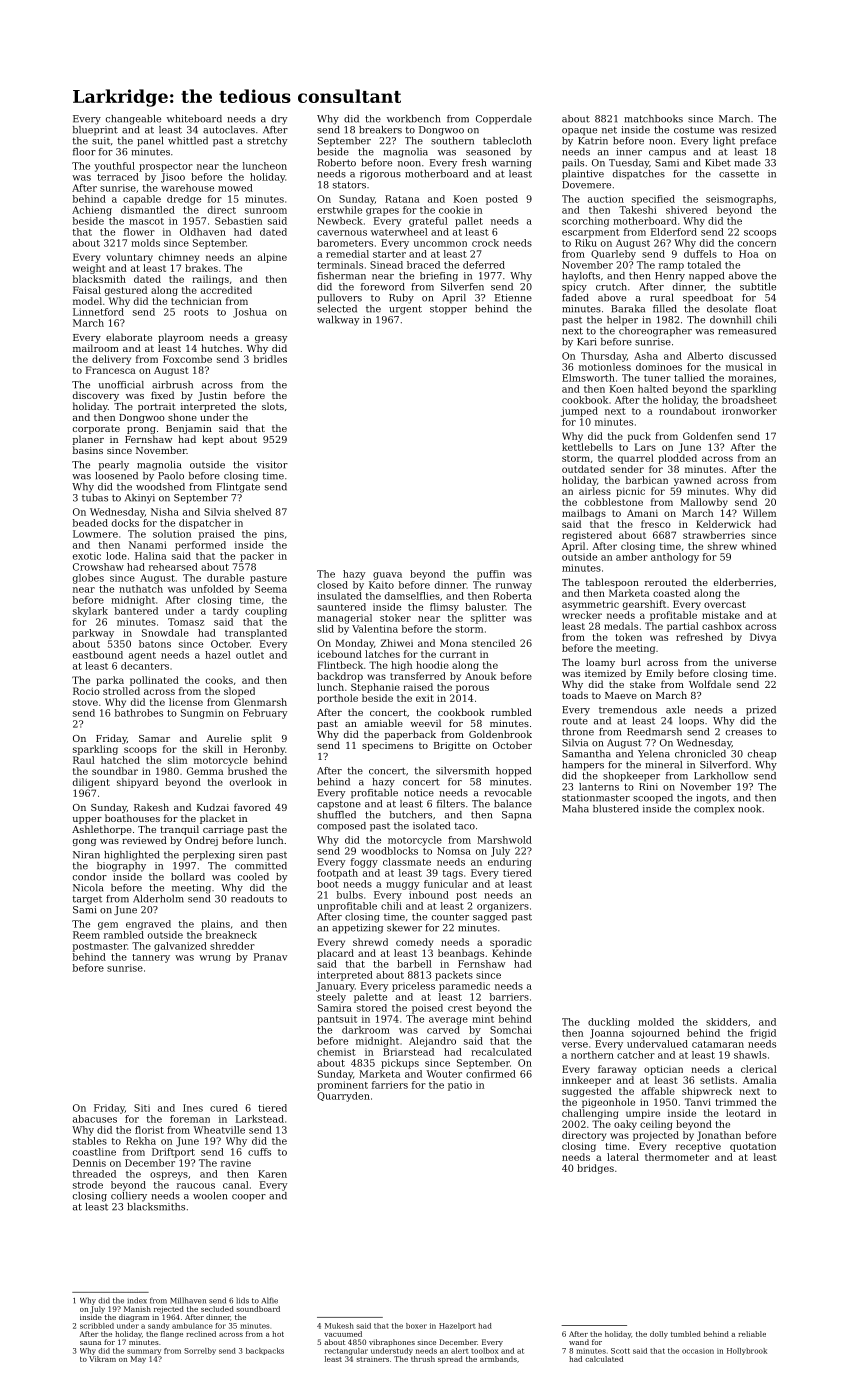 The height and width of the page is (1400, 849). I want to click on Millhaven, so click(188, 1300).
